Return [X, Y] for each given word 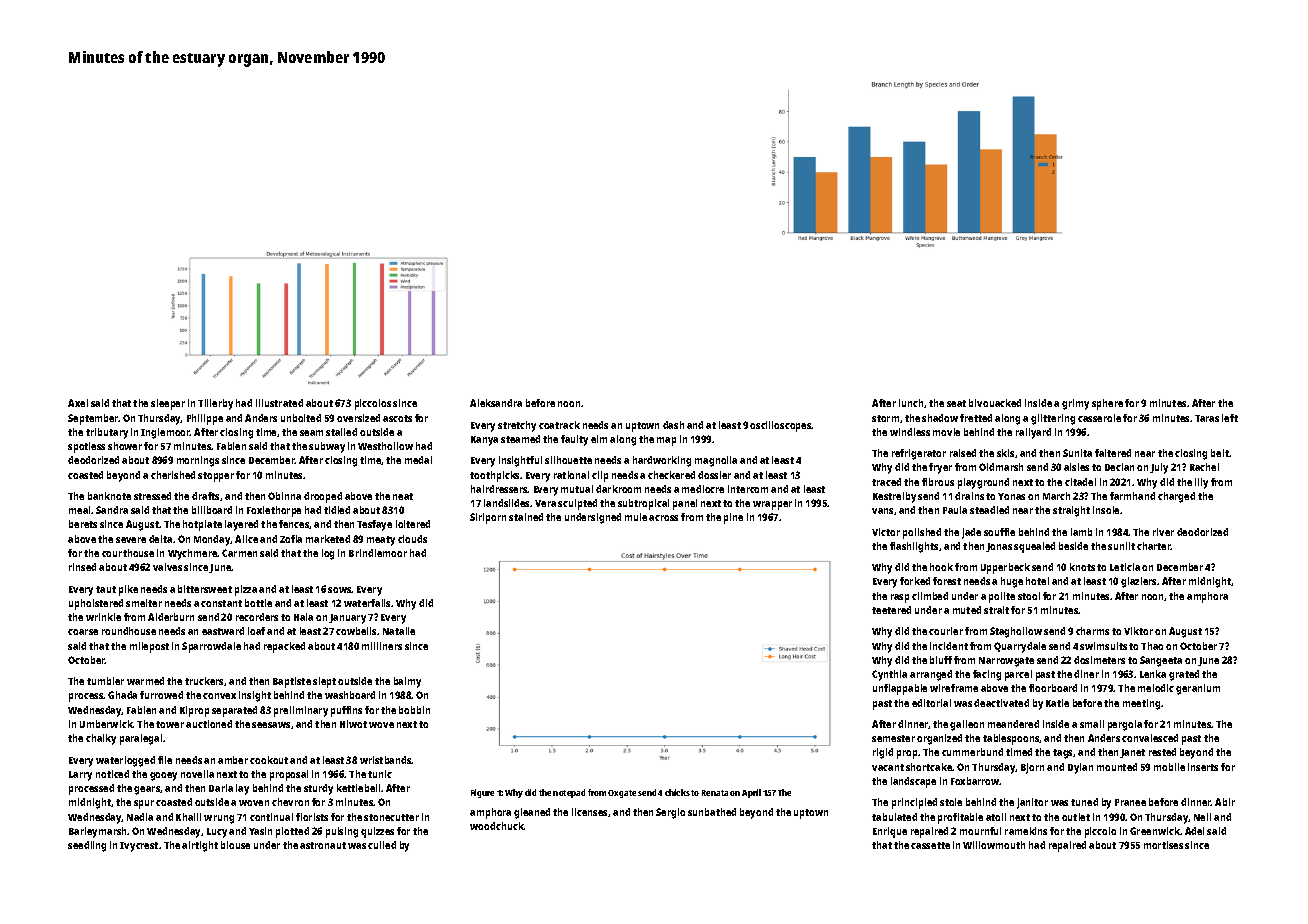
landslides [506, 503]
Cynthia [889, 675]
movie [946, 432]
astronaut [323, 845]
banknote [109, 496]
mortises [1163, 845]
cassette [930, 845]
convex [219, 696]
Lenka [1153, 674]
